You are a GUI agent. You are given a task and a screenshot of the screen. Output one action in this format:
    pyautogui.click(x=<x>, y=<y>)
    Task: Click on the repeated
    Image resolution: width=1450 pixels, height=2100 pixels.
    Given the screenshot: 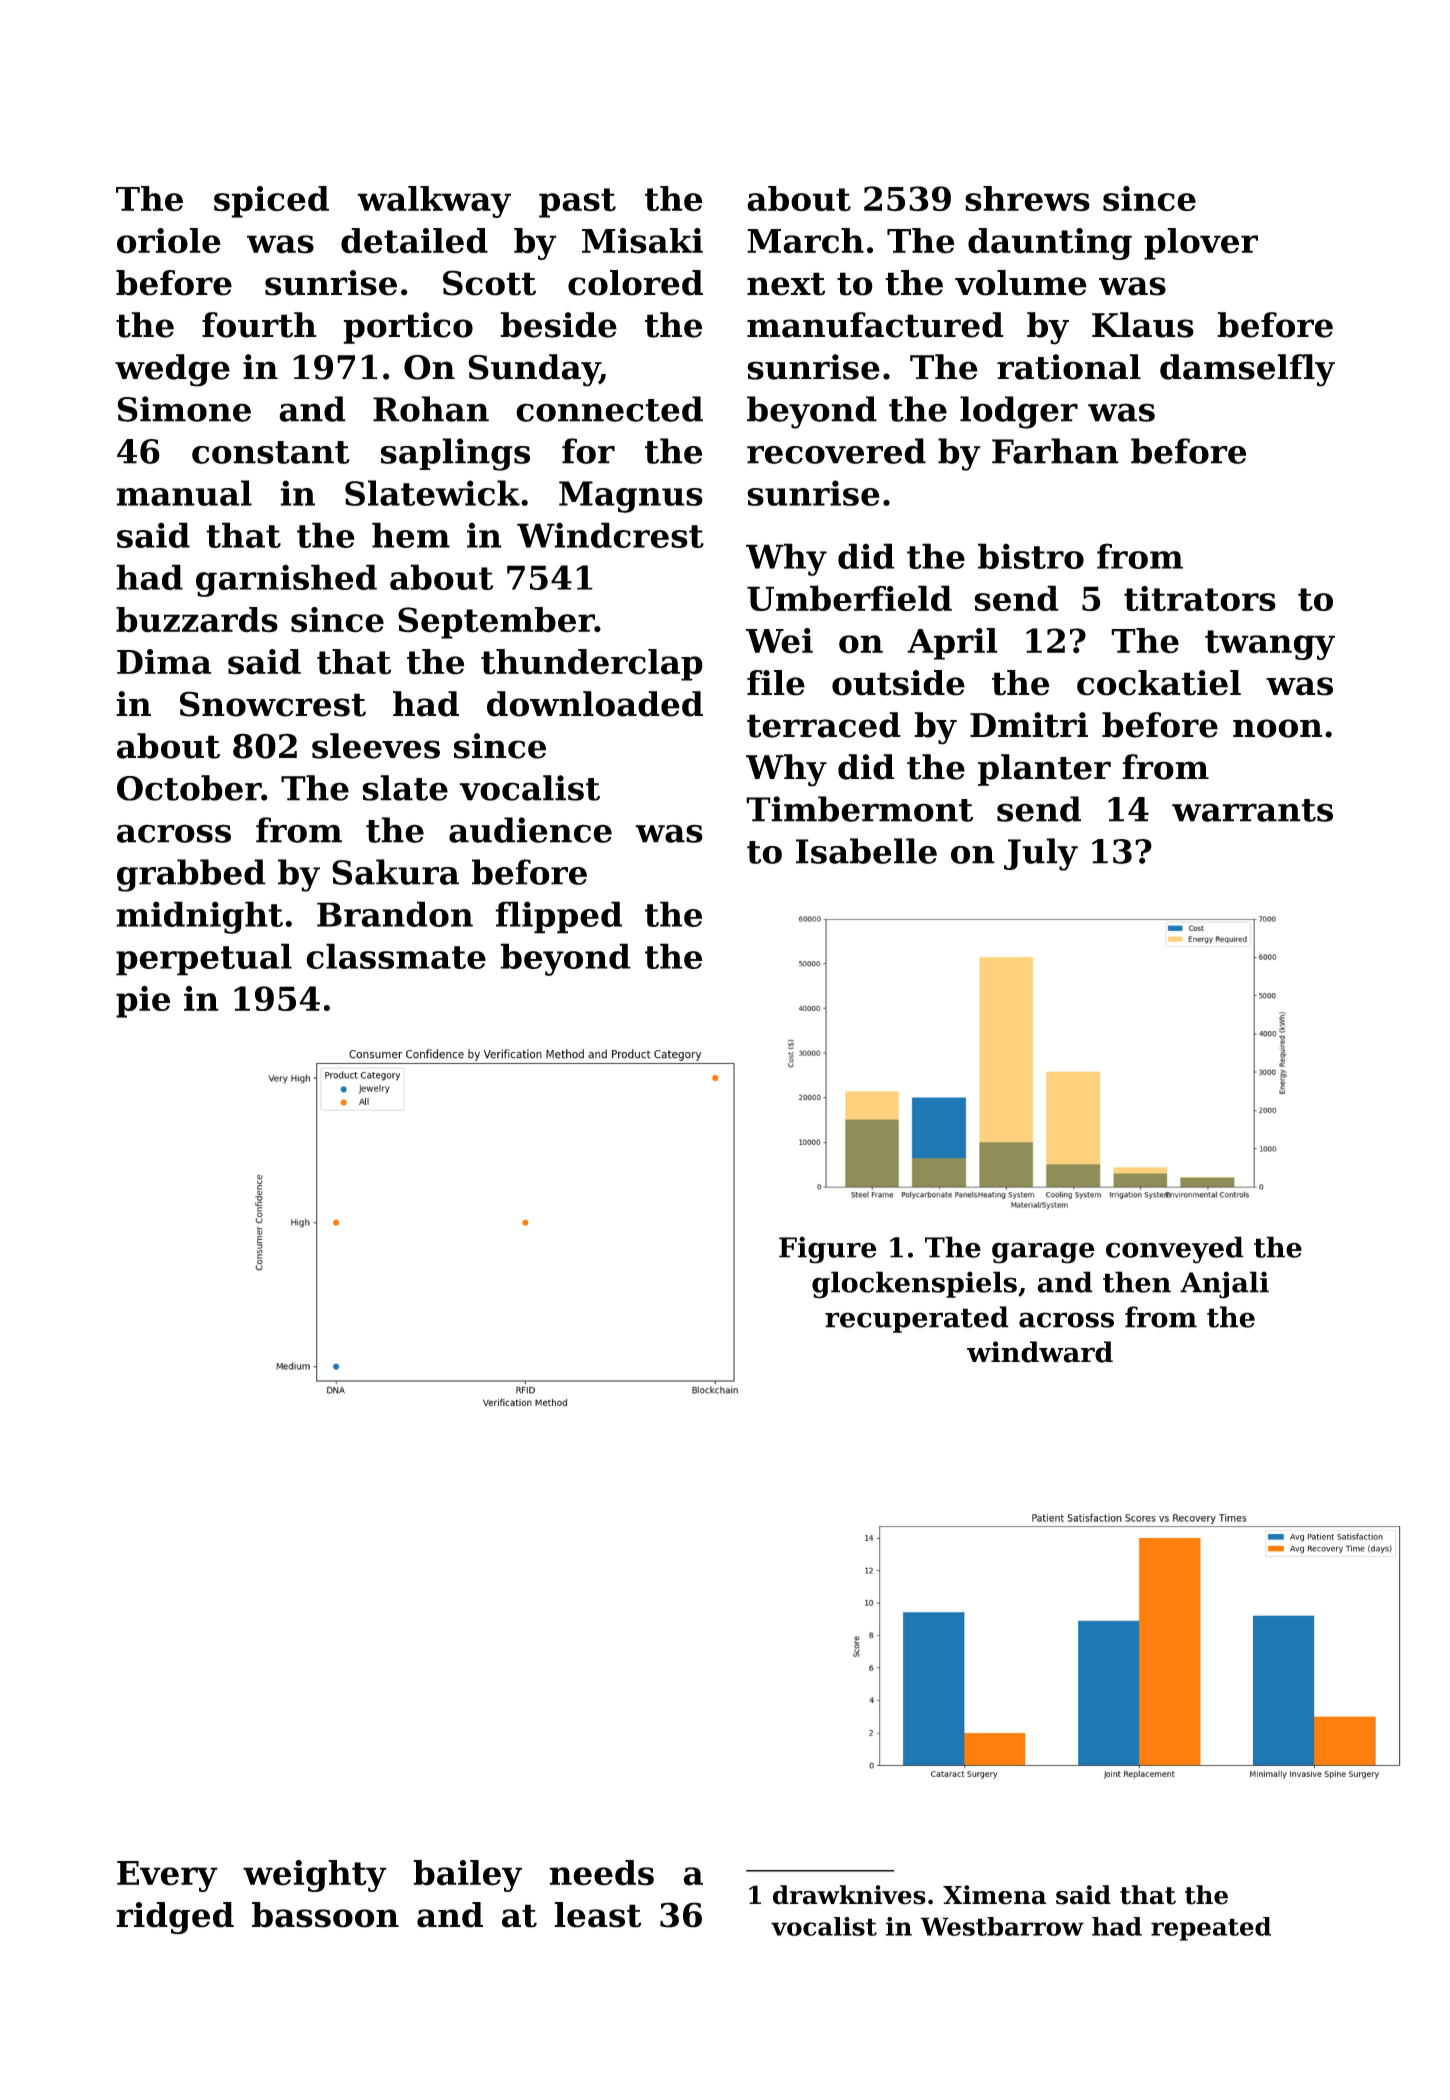 What is the action you would take?
    pyautogui.click(x=1211, y=1929)
